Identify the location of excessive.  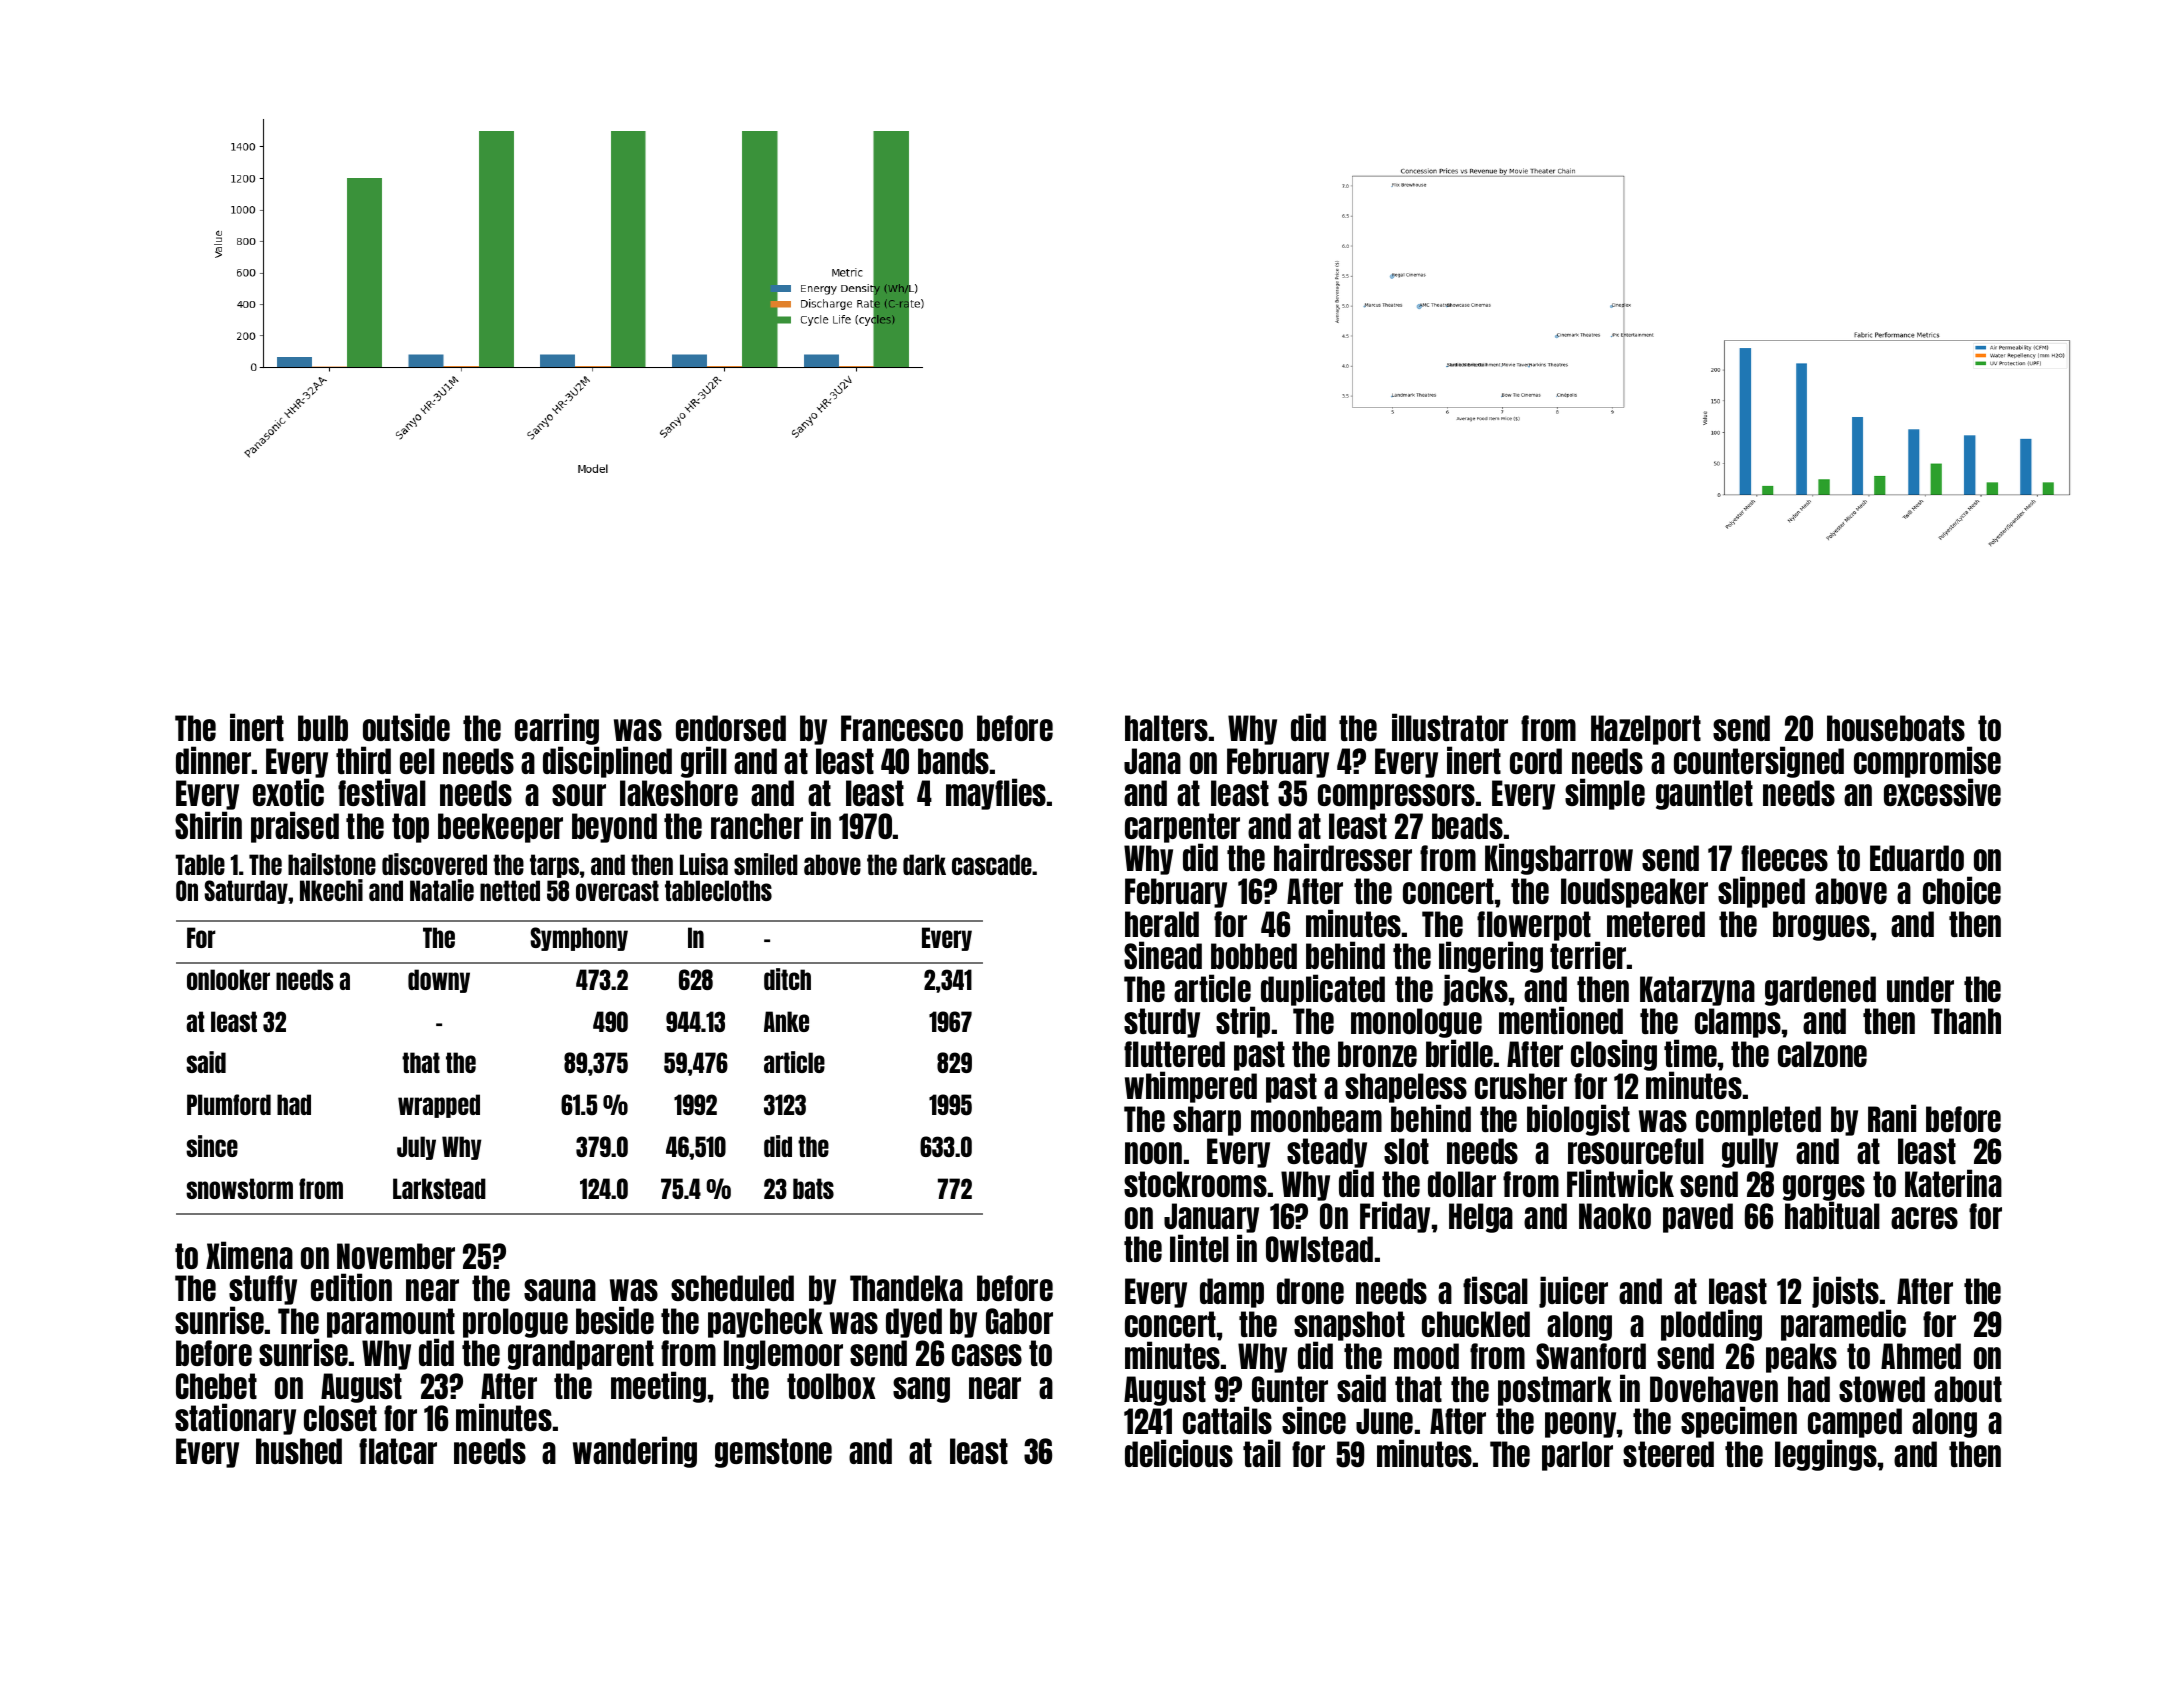
(1942, 792).
